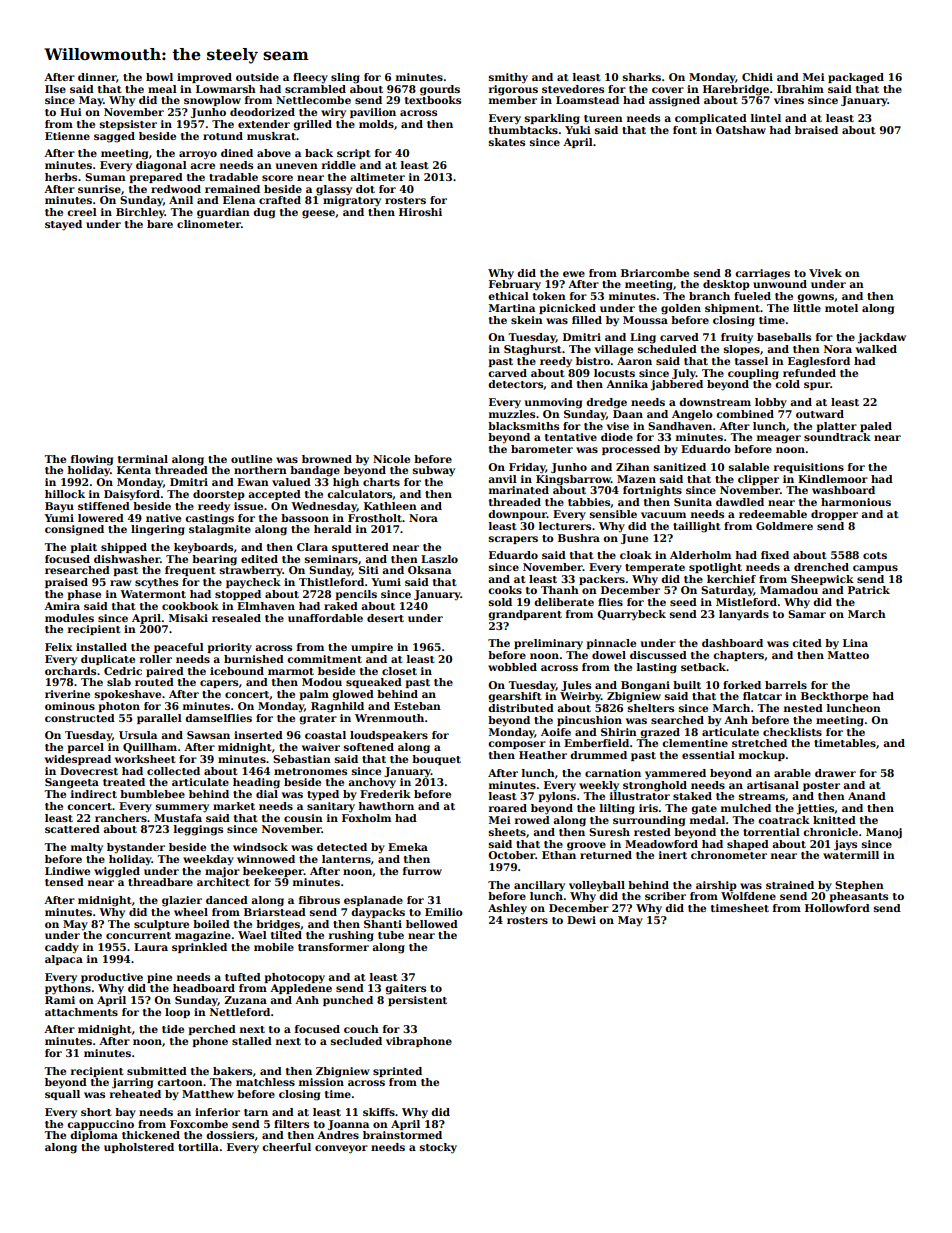 The height and width of the image is (1233, 952). Describe the element at coordinates (876, 349) in the image. I see `walked` at that location.
